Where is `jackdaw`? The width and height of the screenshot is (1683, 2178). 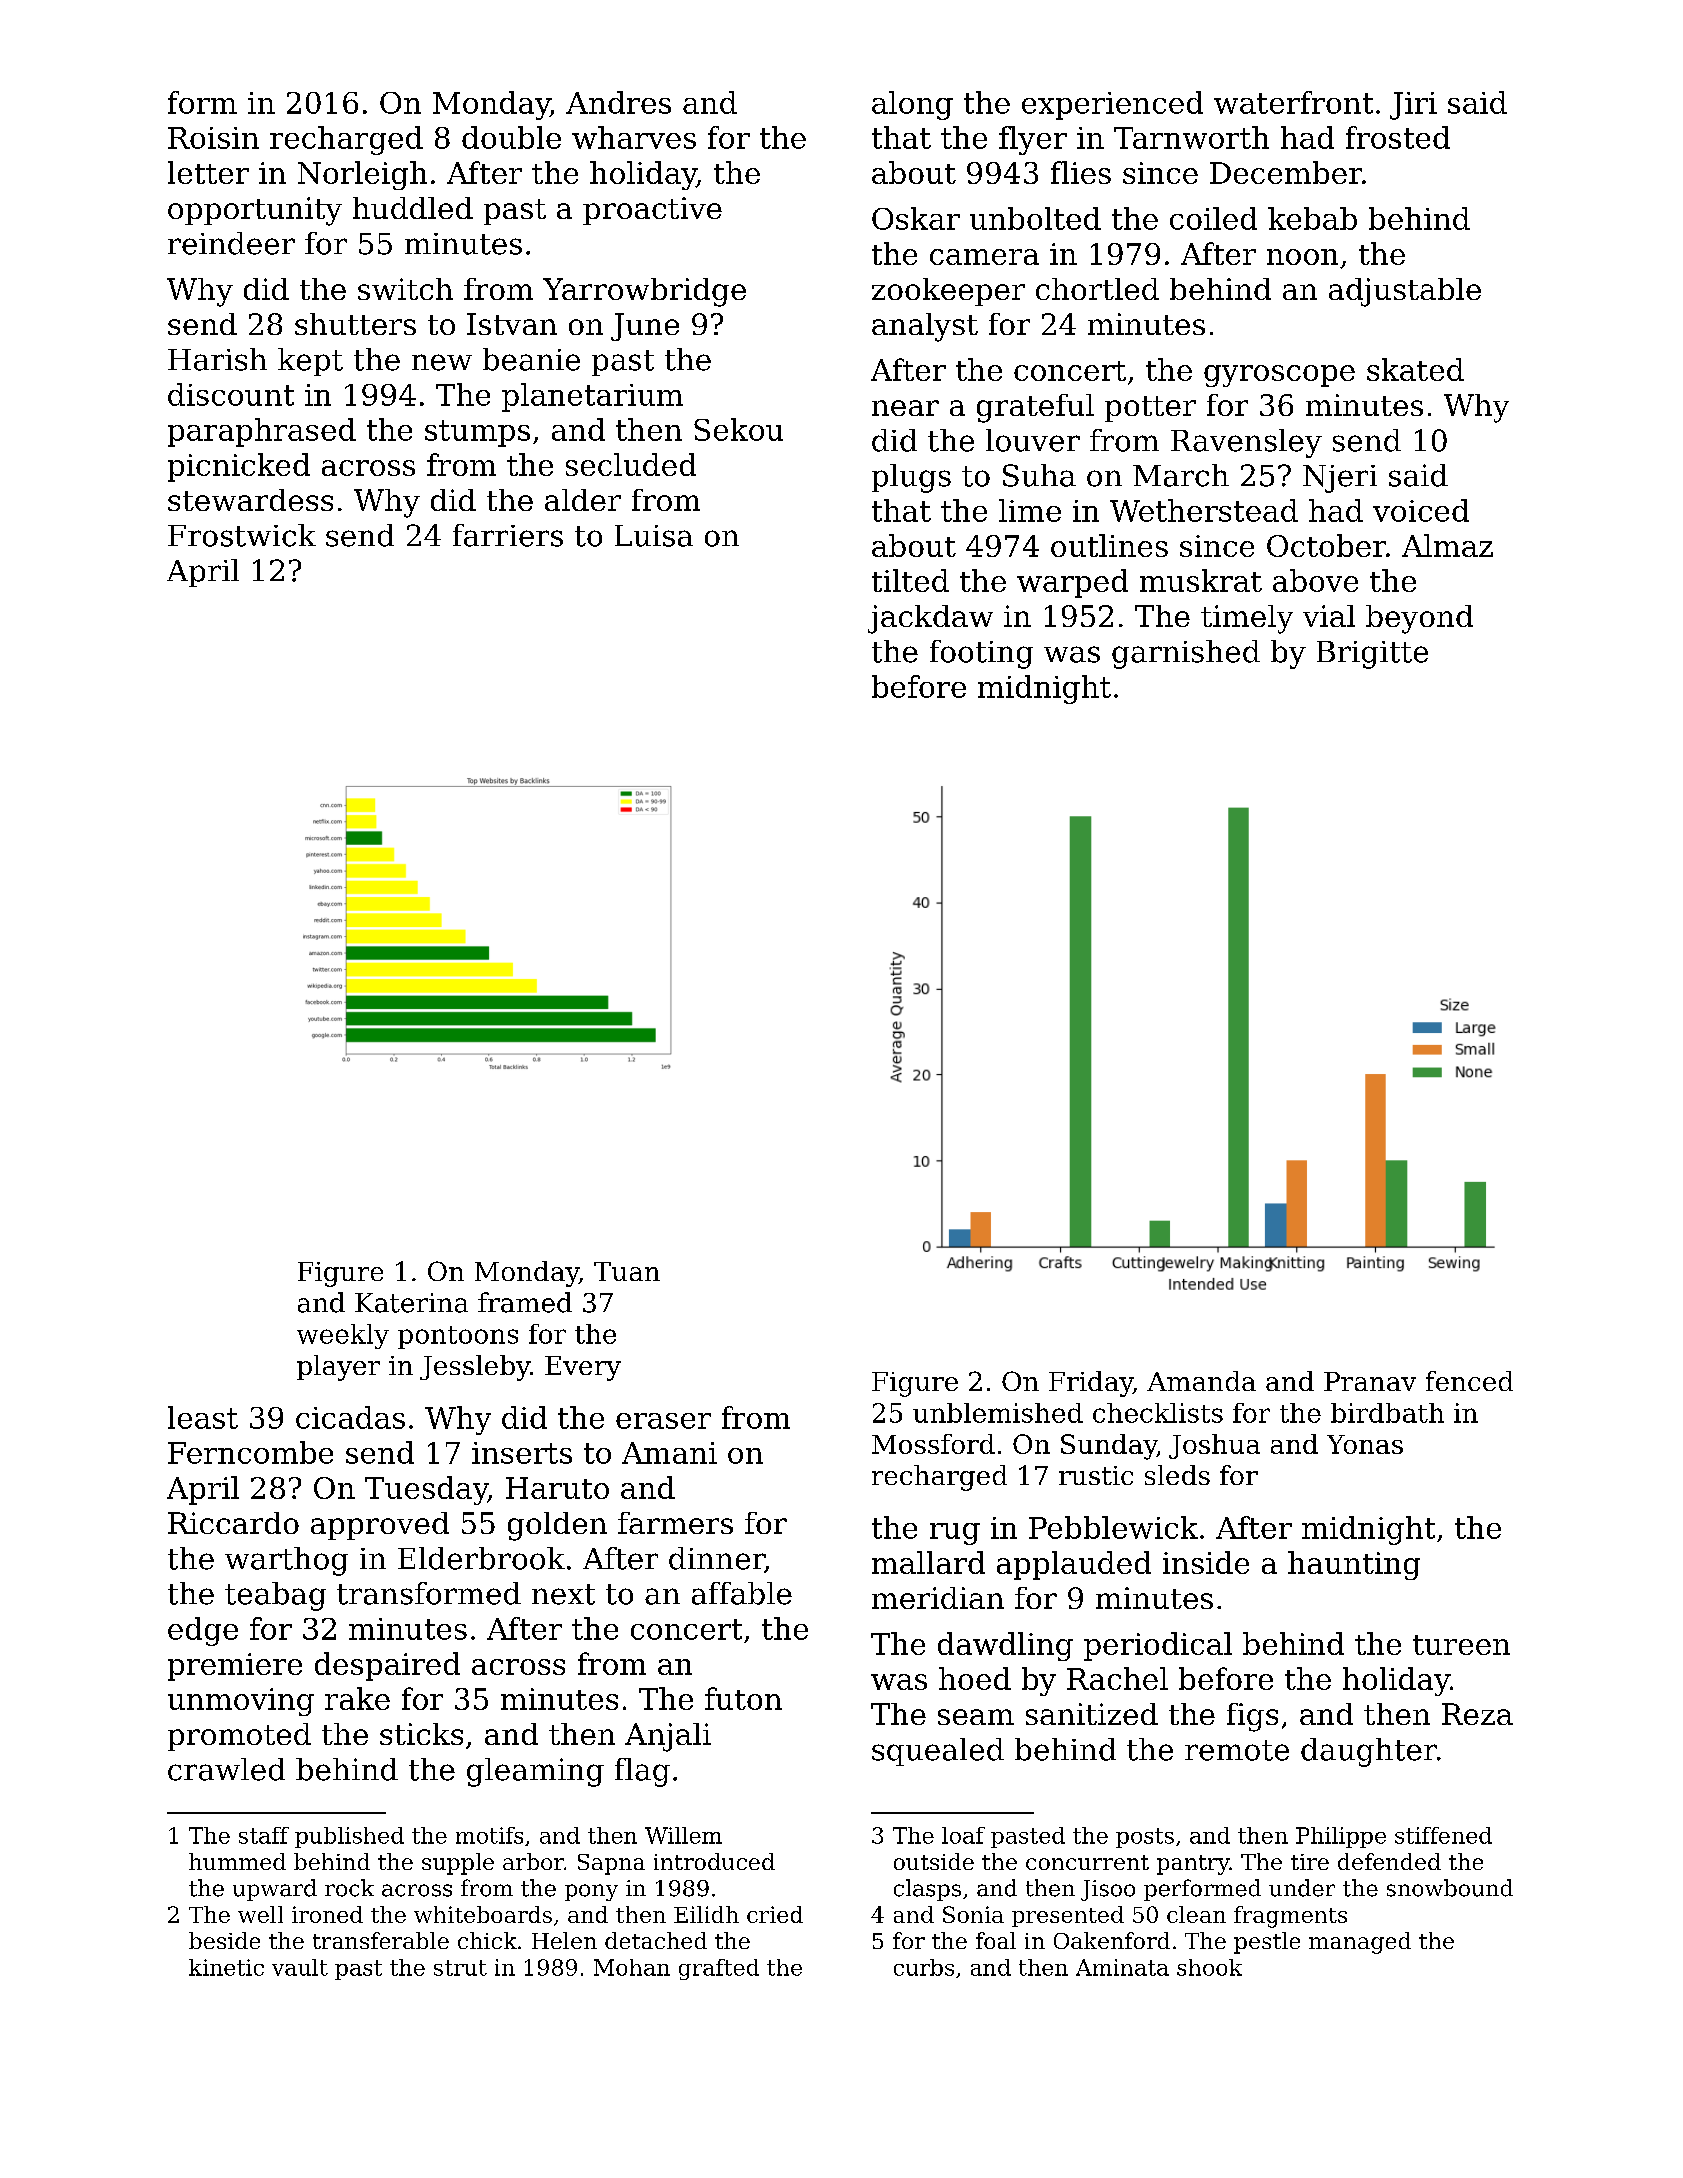
jackdaw is located at coordinates (930, 619).
